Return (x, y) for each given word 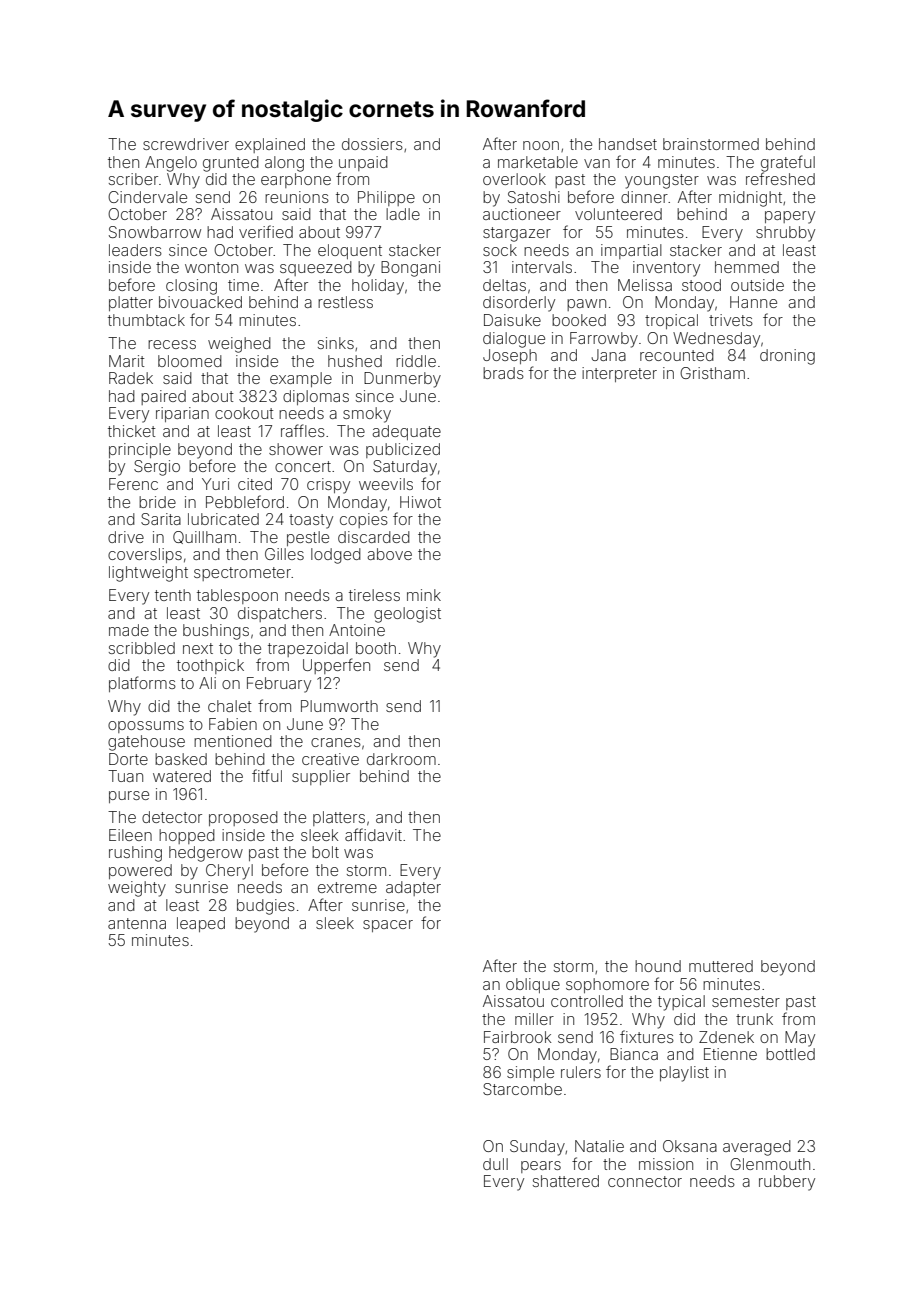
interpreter (619, 374)
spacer (388, 926)
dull (495, 1164)
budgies (266, 907)
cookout (244, 413)
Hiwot (420, 502)
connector (645, 1181)
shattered (566, 1181)
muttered (721, 966)
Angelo (171, 164)
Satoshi (534, 197)
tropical (671, 321)
